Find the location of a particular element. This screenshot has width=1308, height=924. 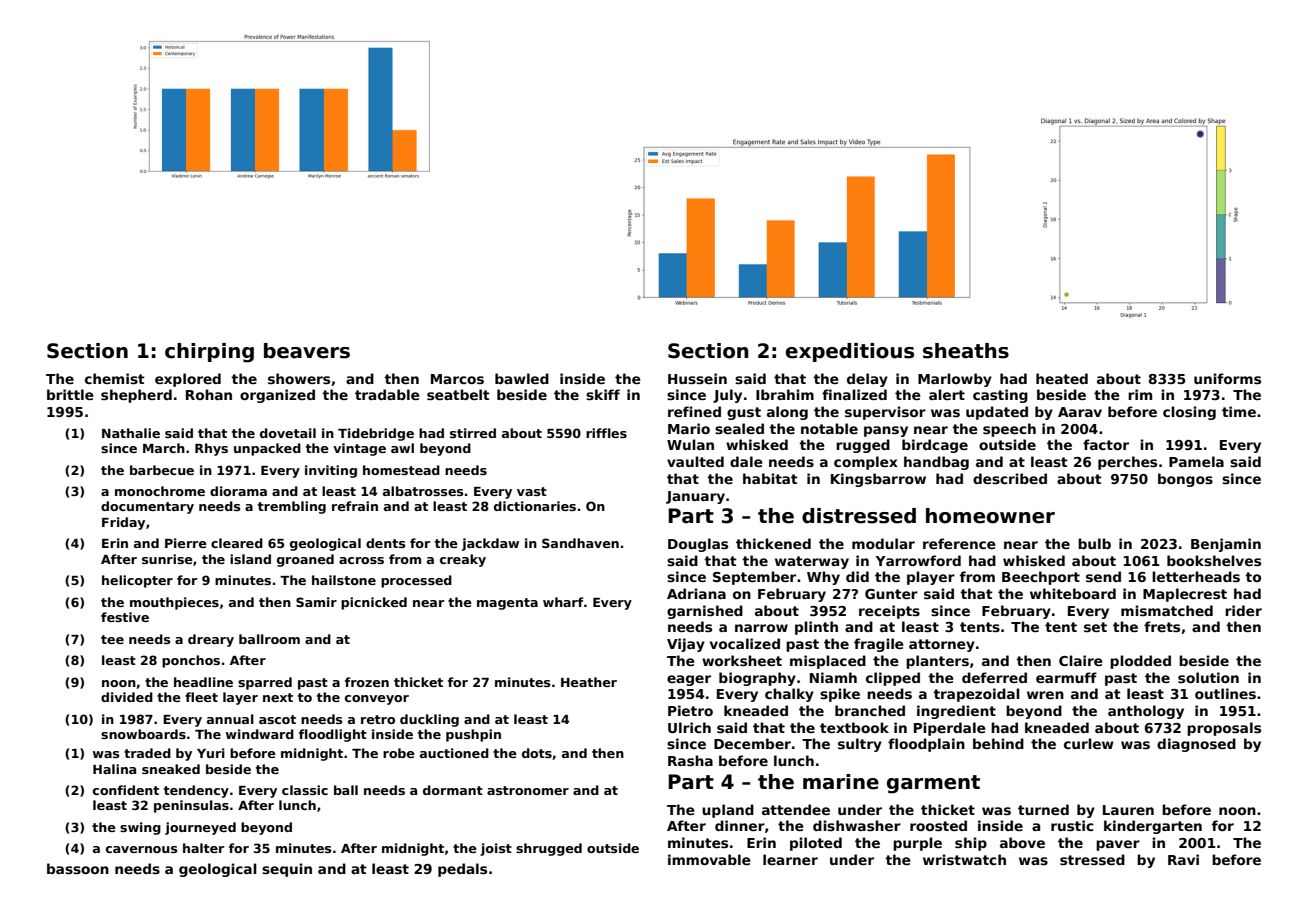

Ravi is located at coordinates (1183, 859).
